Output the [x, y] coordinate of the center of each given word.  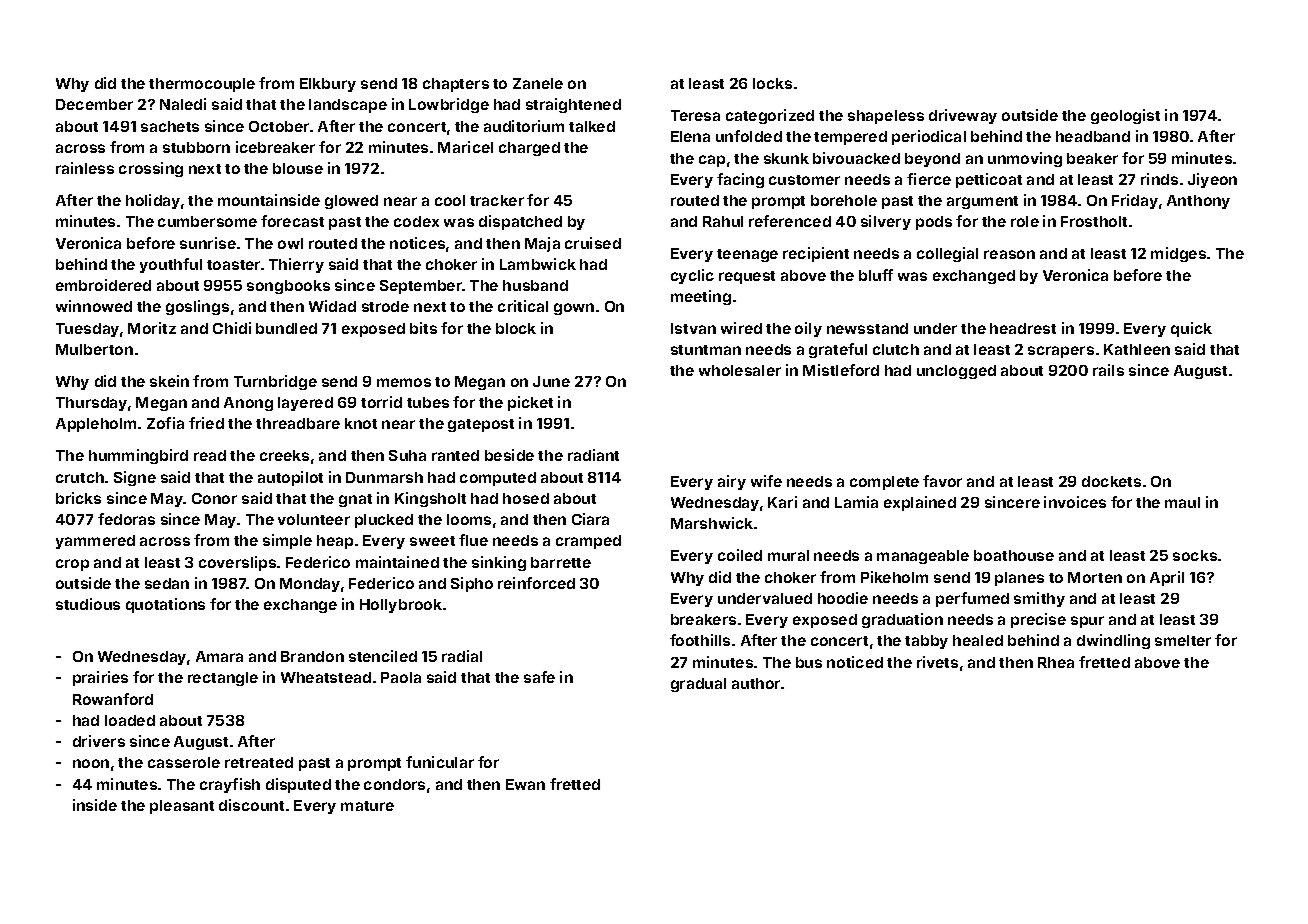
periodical [929, 137]
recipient [816, 254]
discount [251, 805]
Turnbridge [275, 382]
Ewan [525, 784]
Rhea [1056, 662]
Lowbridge [449, 105]
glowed [351, 202]
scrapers [1061, 352]
